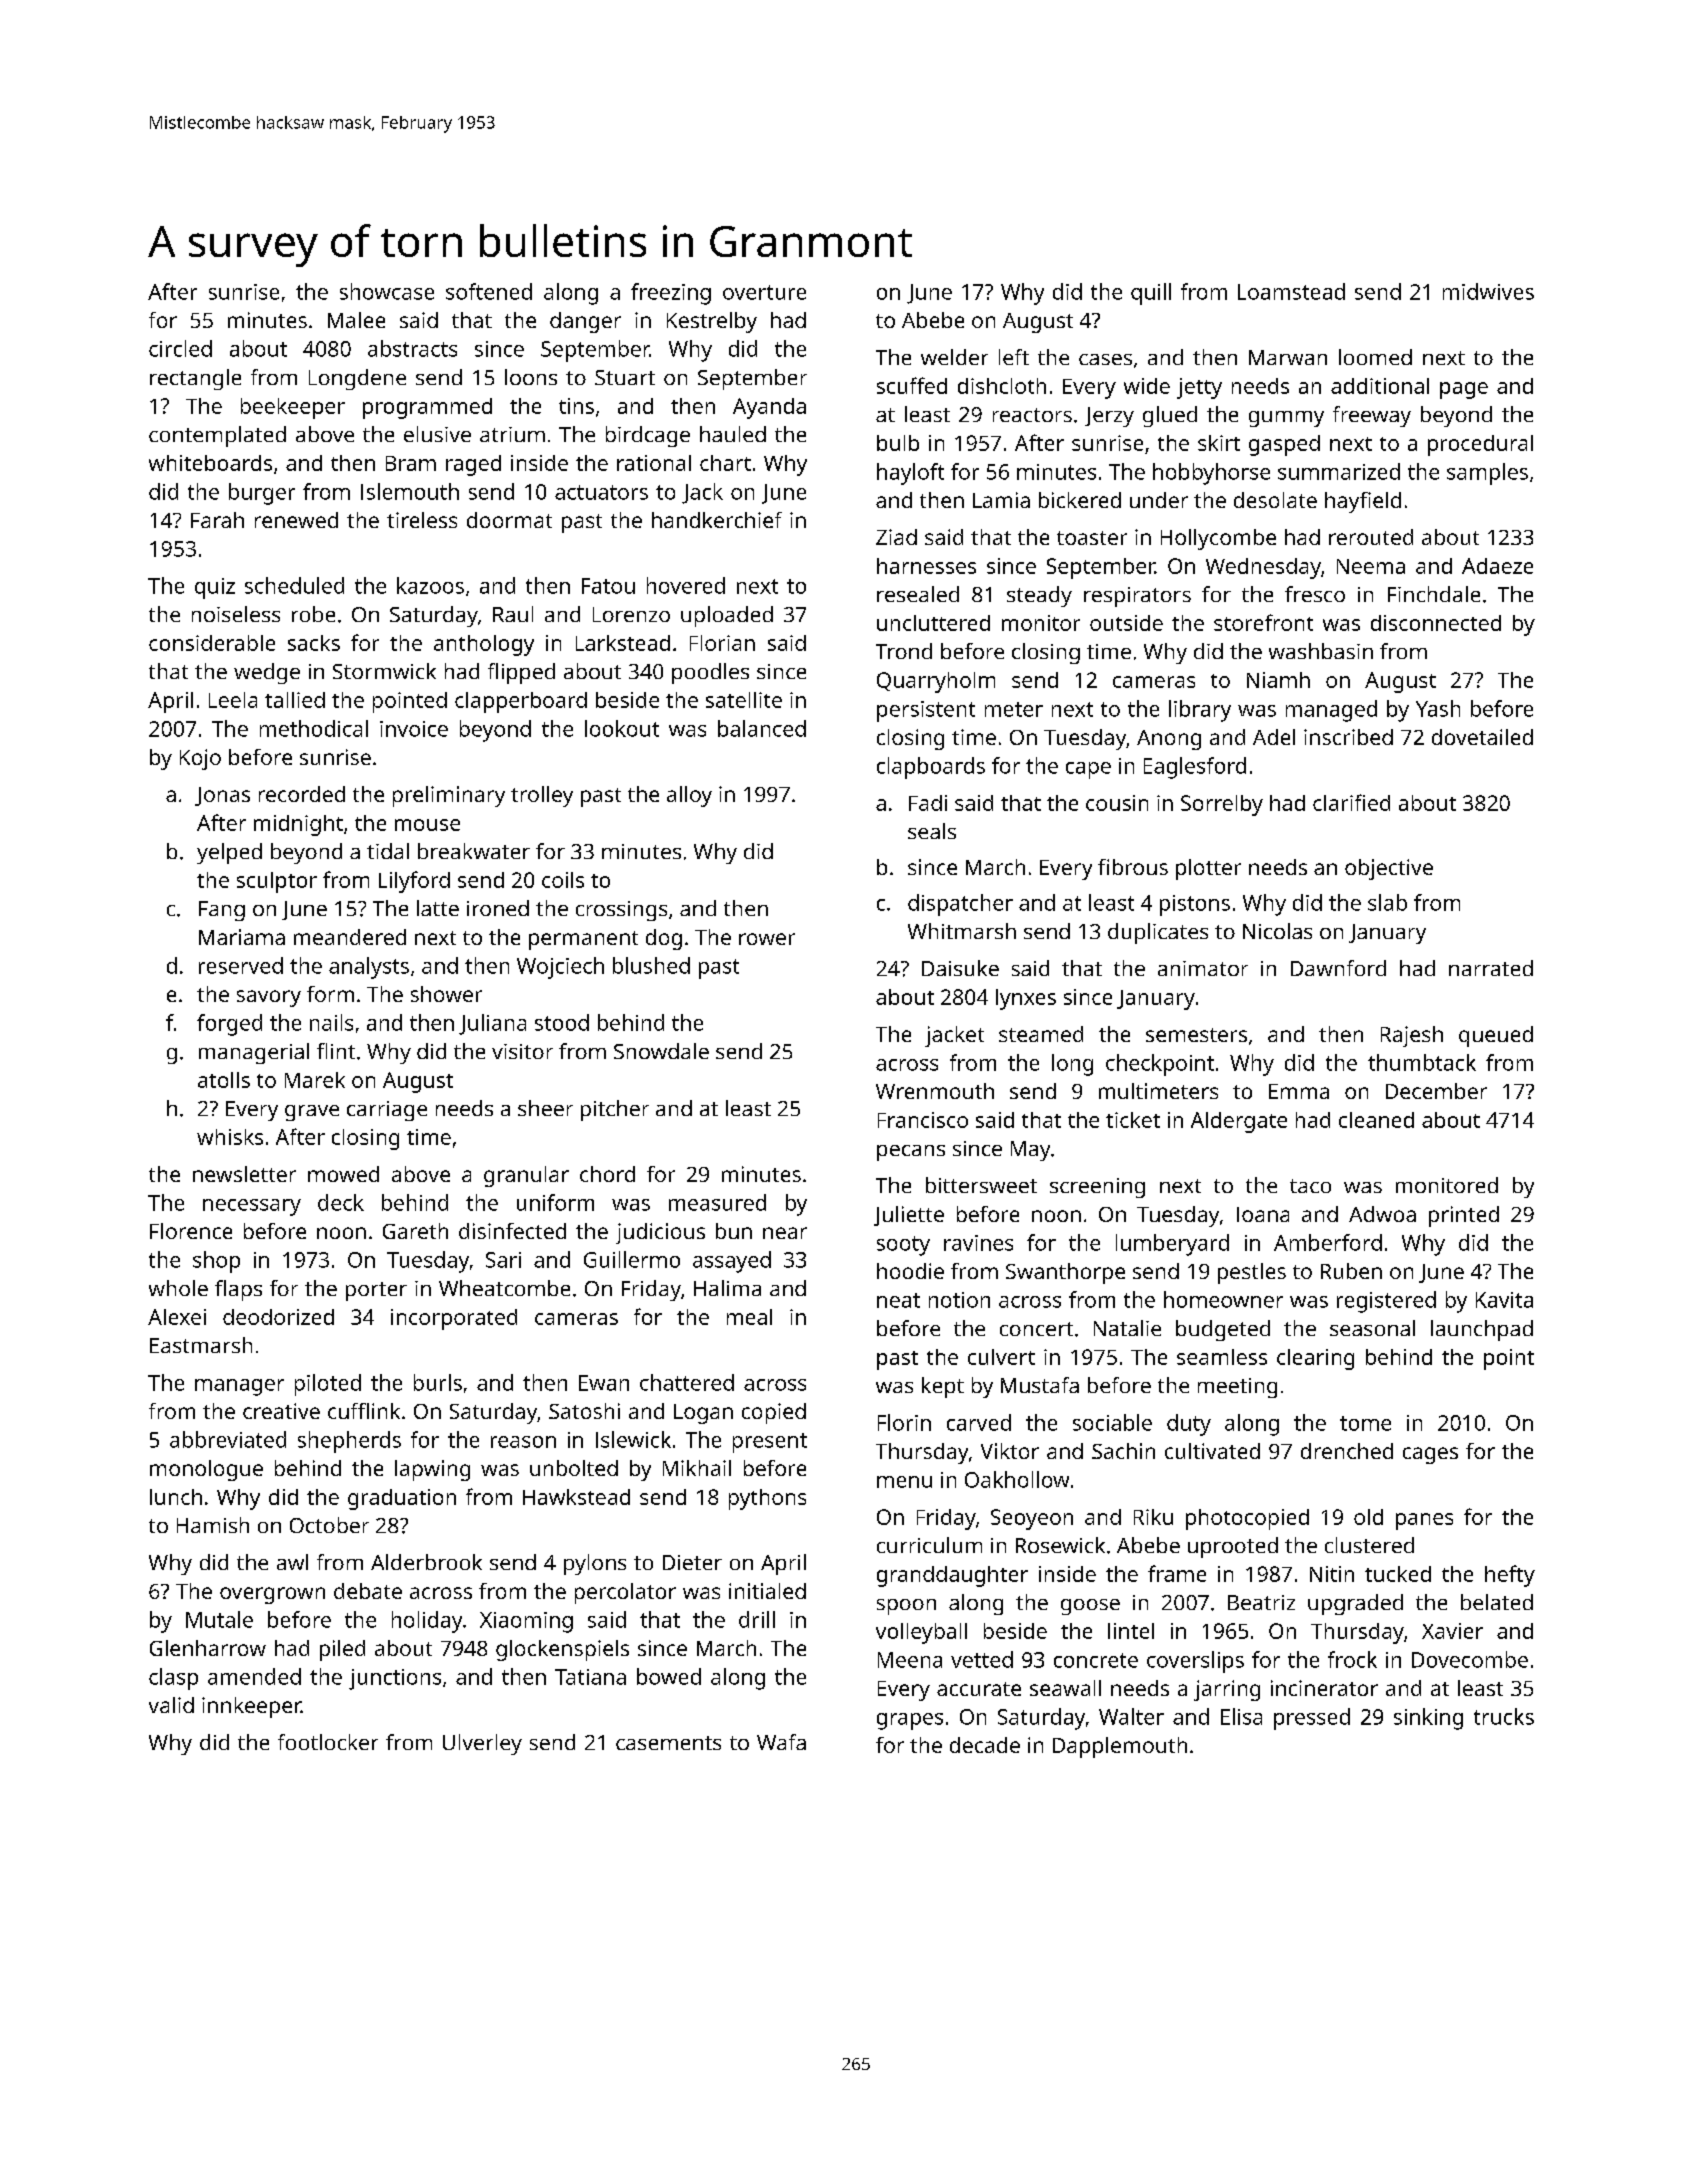 Image resolution: width=1683 pixels, height=2178 pixels. What do you see at coordinates (1348, 737) in the screenshot?
I see `inscribed` at bounding box center [1348, 737].
